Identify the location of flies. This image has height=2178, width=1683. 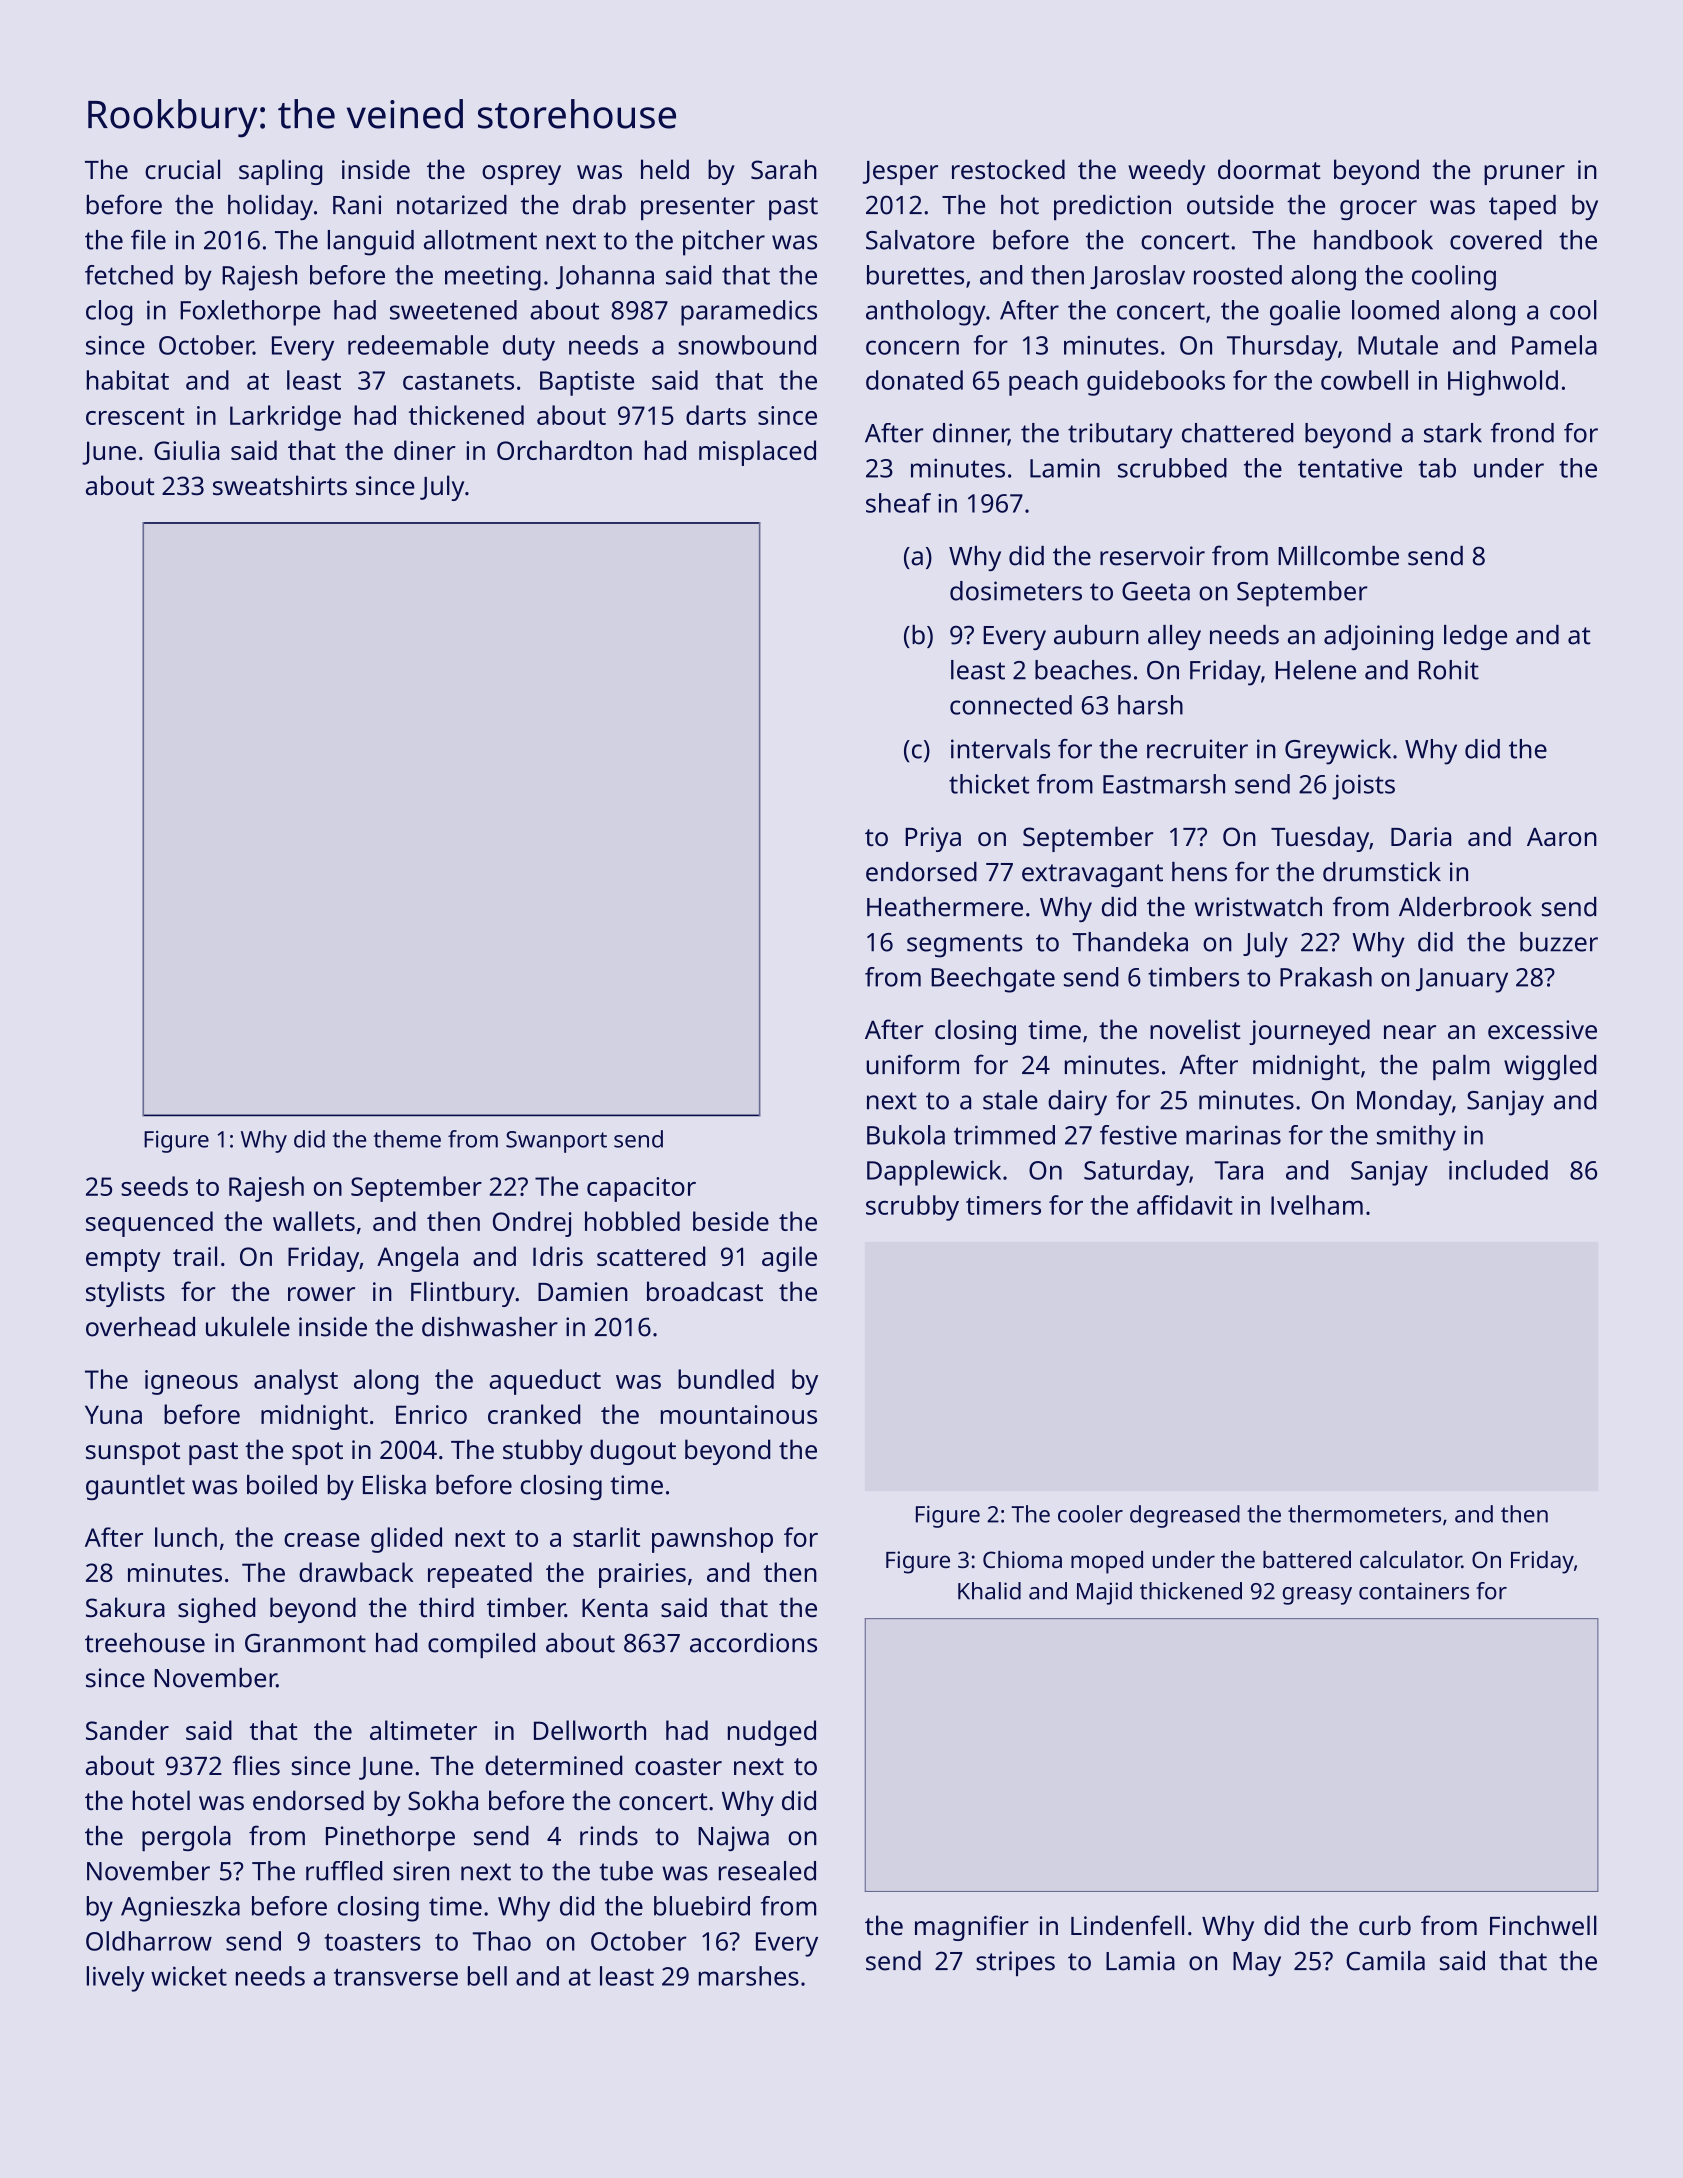
(256, 1765).
